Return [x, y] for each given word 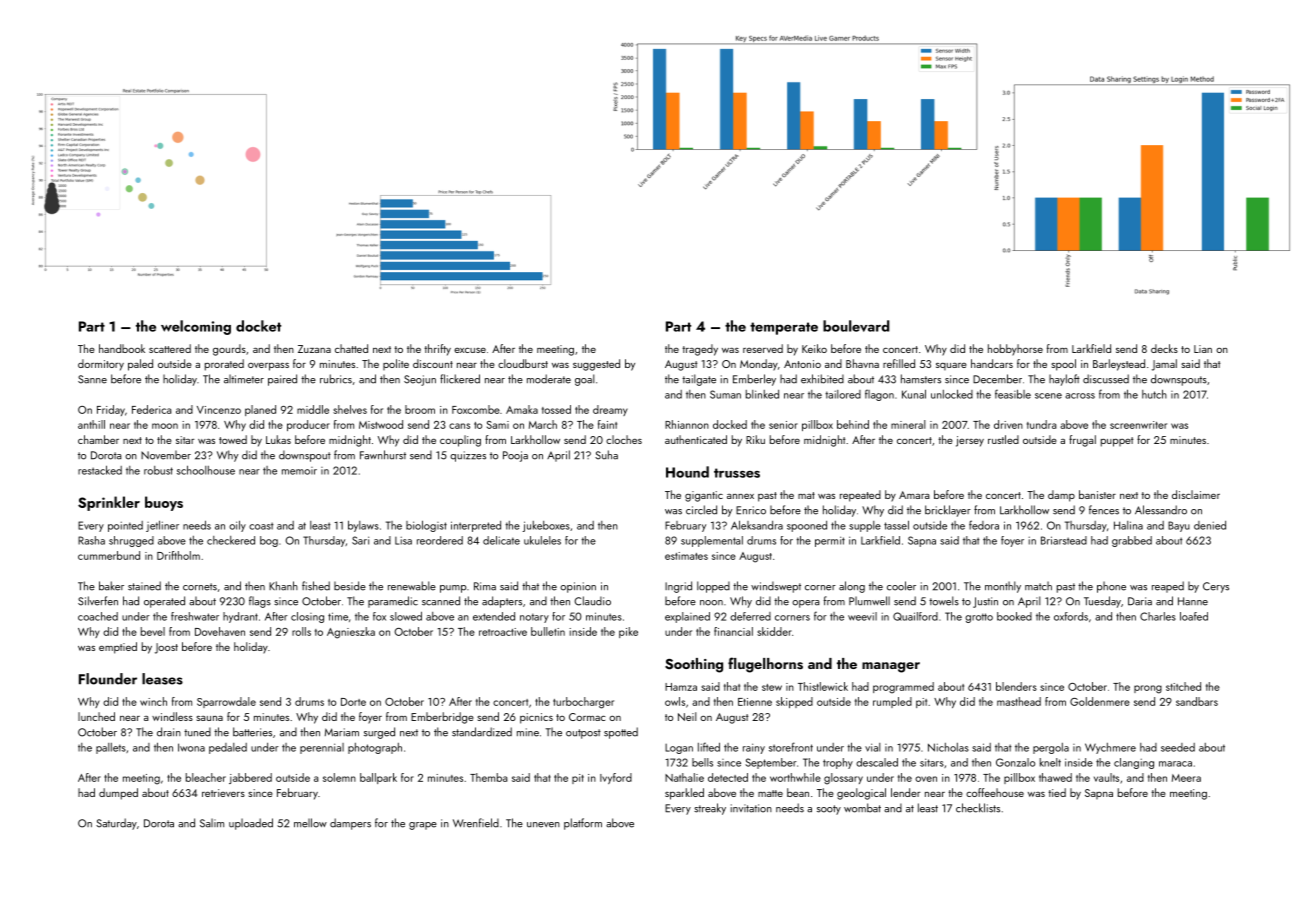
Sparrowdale [226, 702]
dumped [118, 794]
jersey [970, 441]
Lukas [278, 439]
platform [583, 824]
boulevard [856, 326]
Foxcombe [476, 409]
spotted [621, 733]
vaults [1106, 777]
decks [1164, 348]
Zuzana [314, 349]
